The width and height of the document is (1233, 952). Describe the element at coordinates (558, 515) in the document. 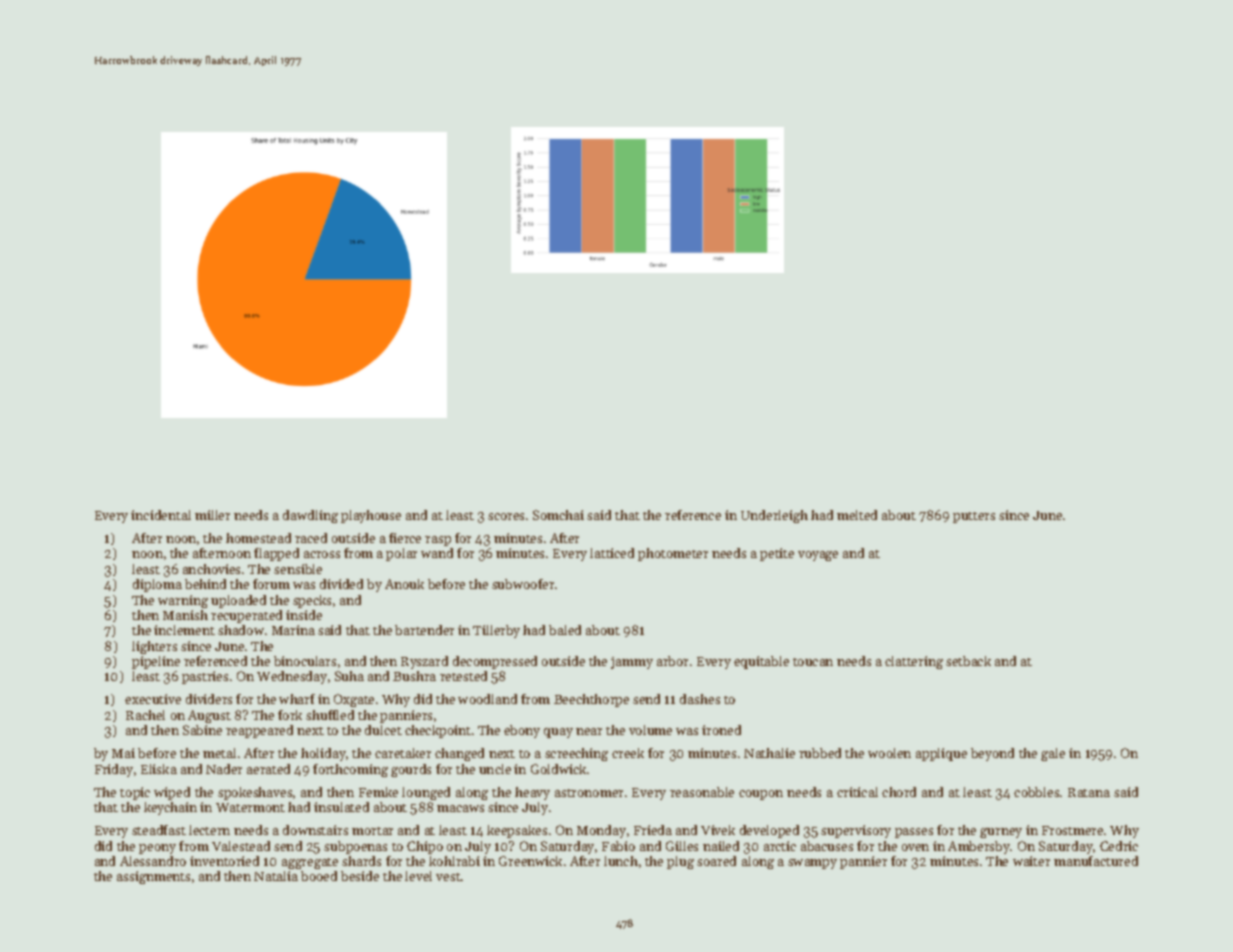

I see `Somchai` at that location.
